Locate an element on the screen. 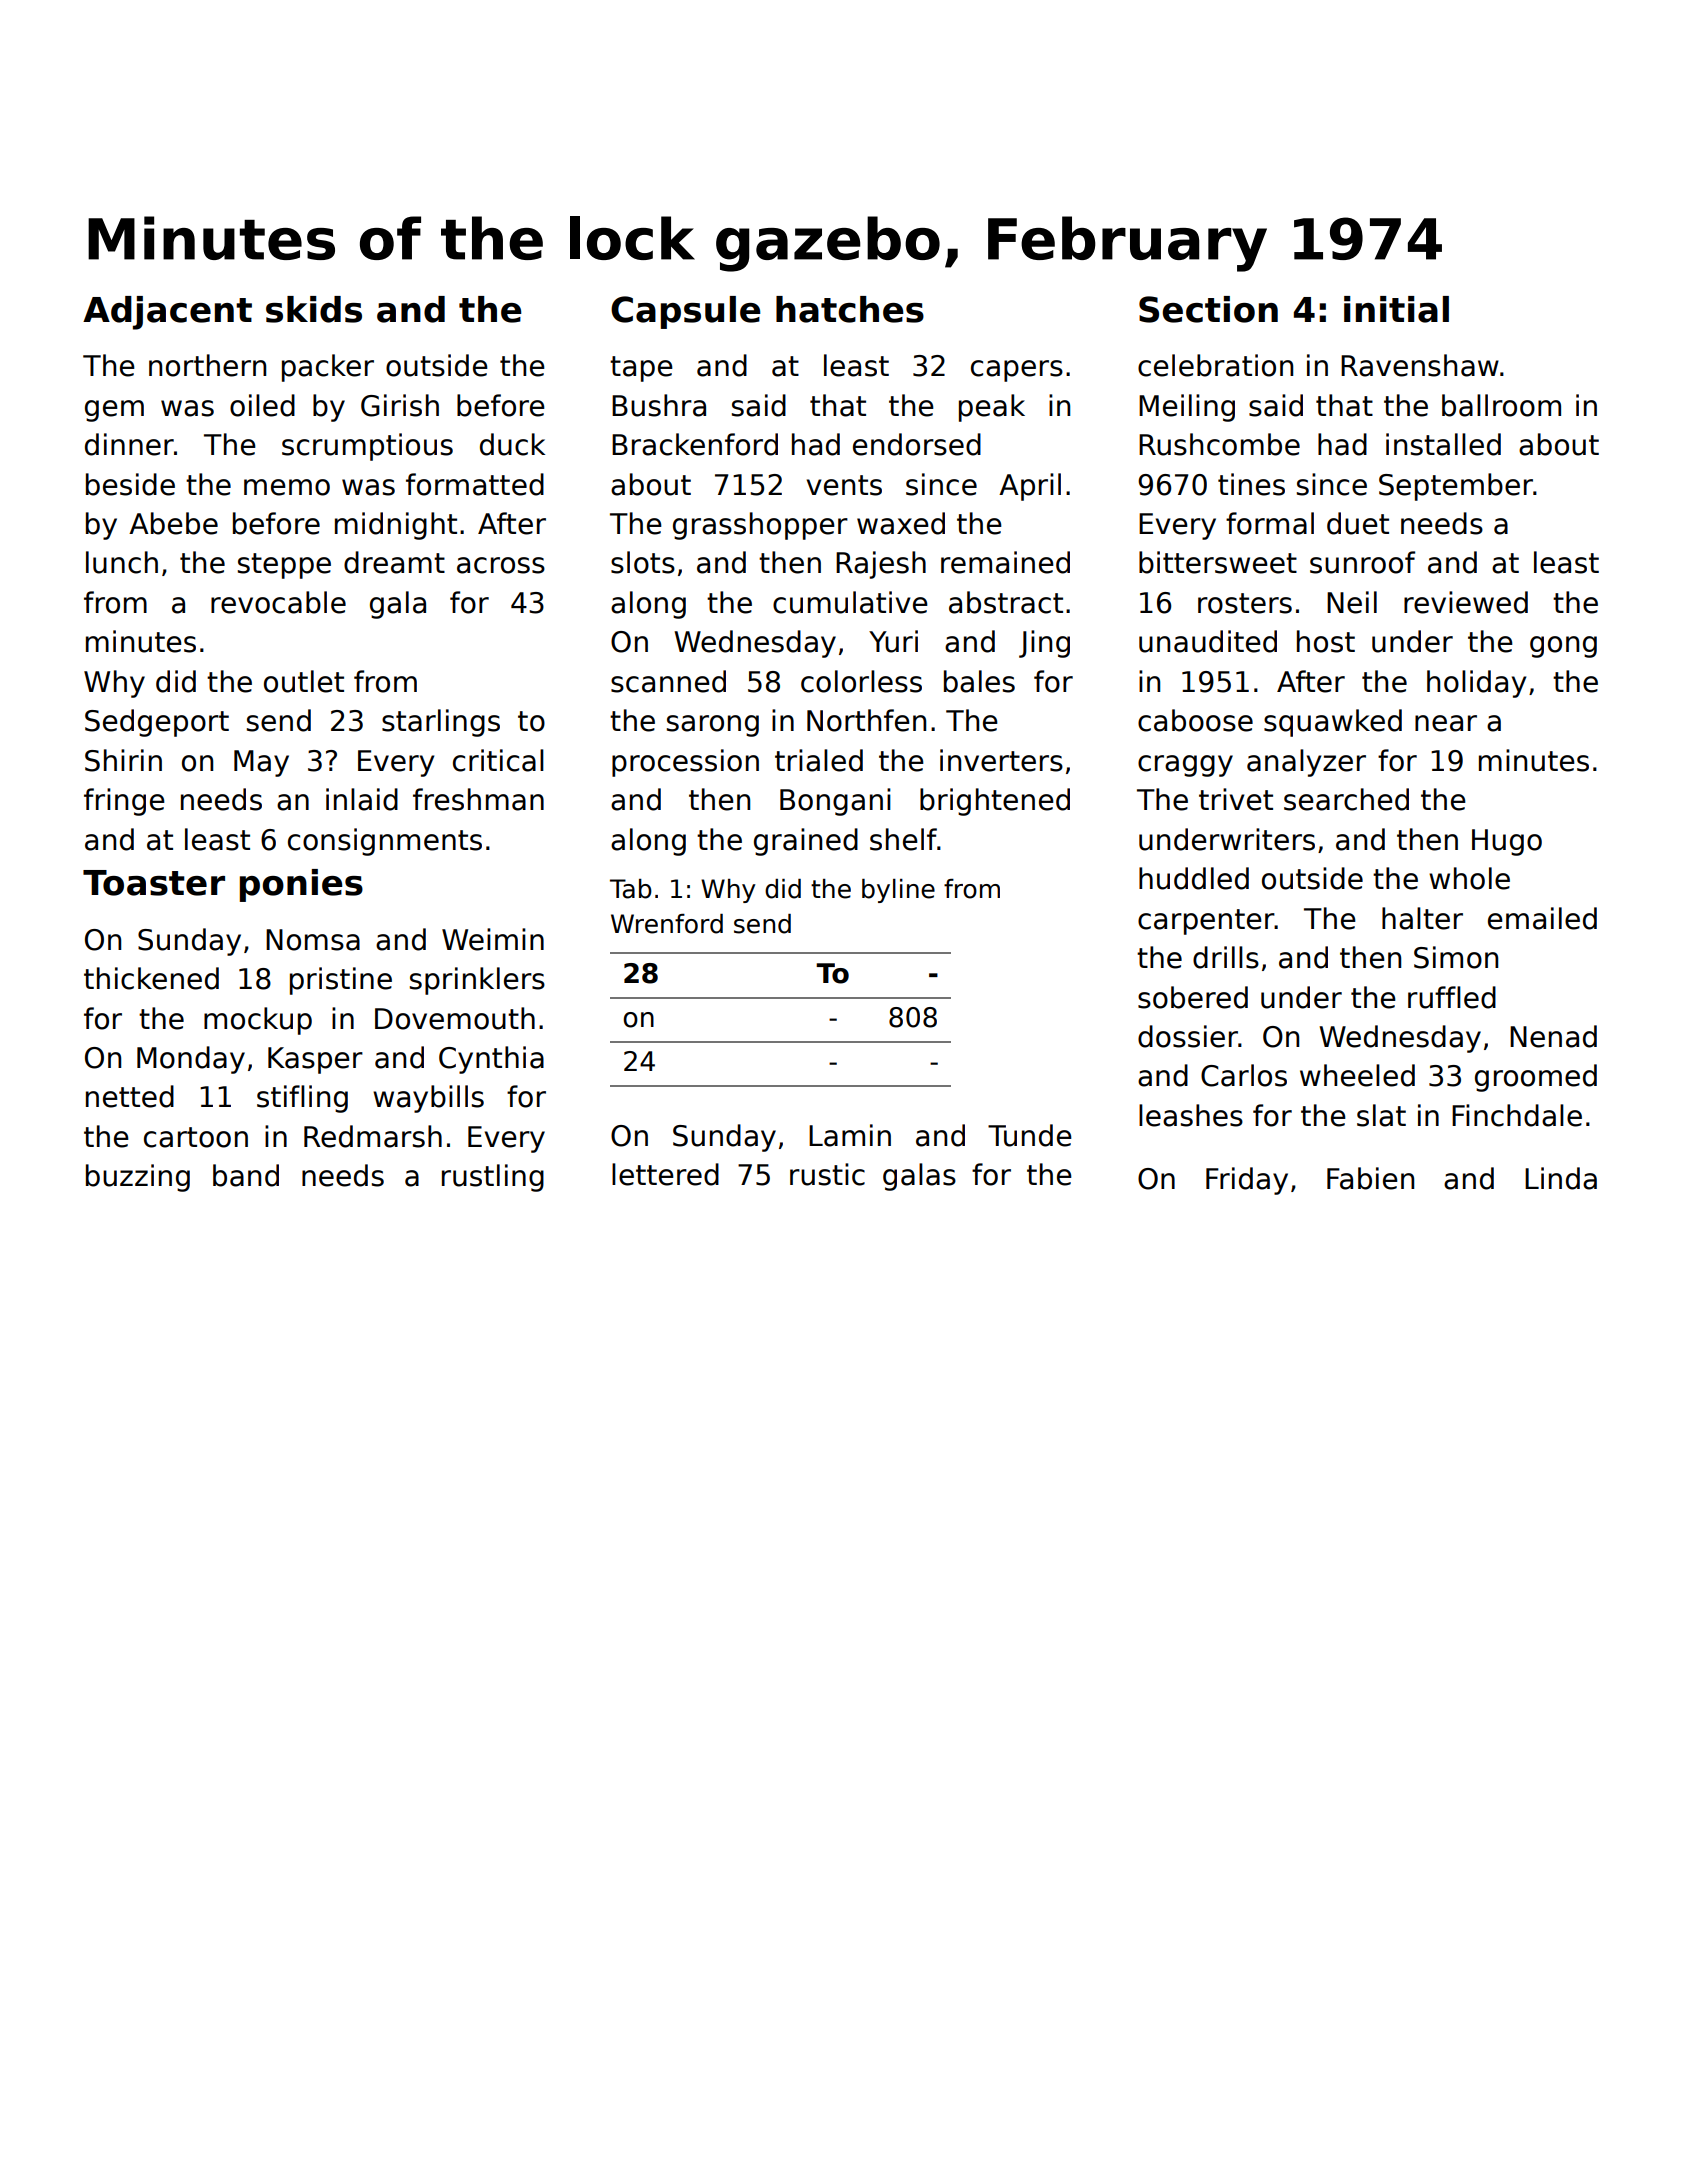  holiday is located at coordinates (1476, 684).
